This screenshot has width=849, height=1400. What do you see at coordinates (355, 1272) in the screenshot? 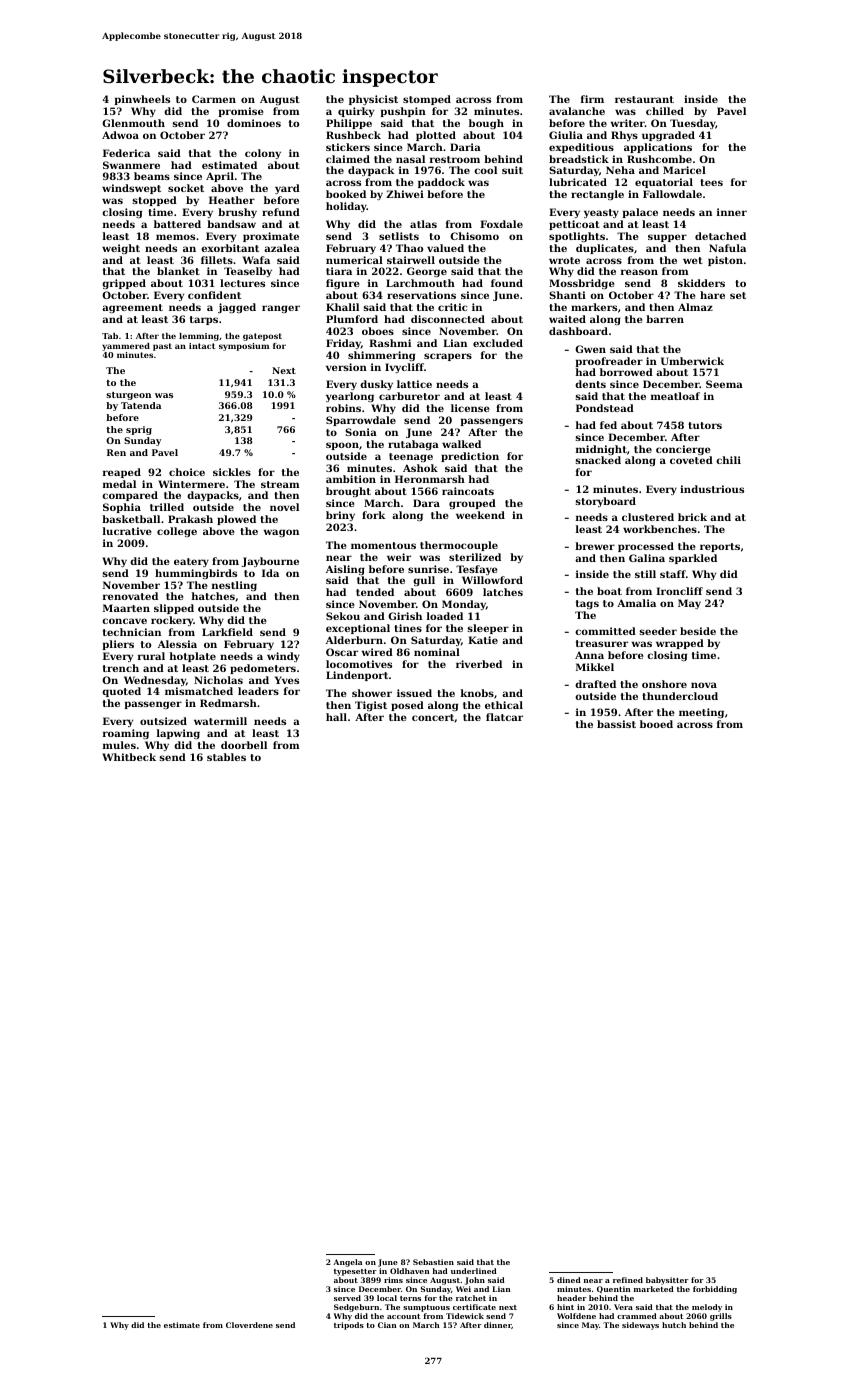
I see `typesetter` at bounding box center [355, 1272].
